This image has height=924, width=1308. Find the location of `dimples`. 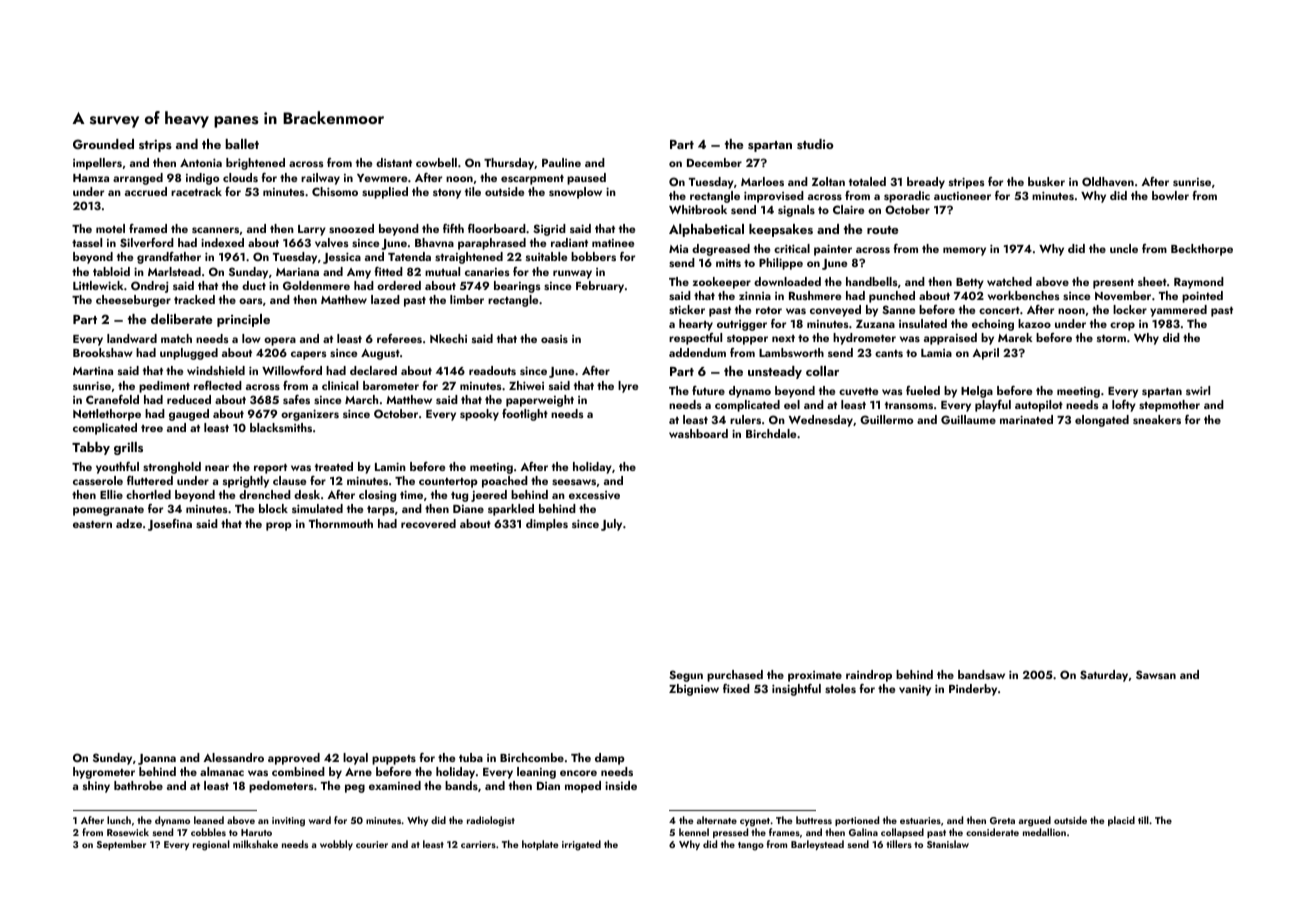

dimples is located at coordinates (547, 525).
